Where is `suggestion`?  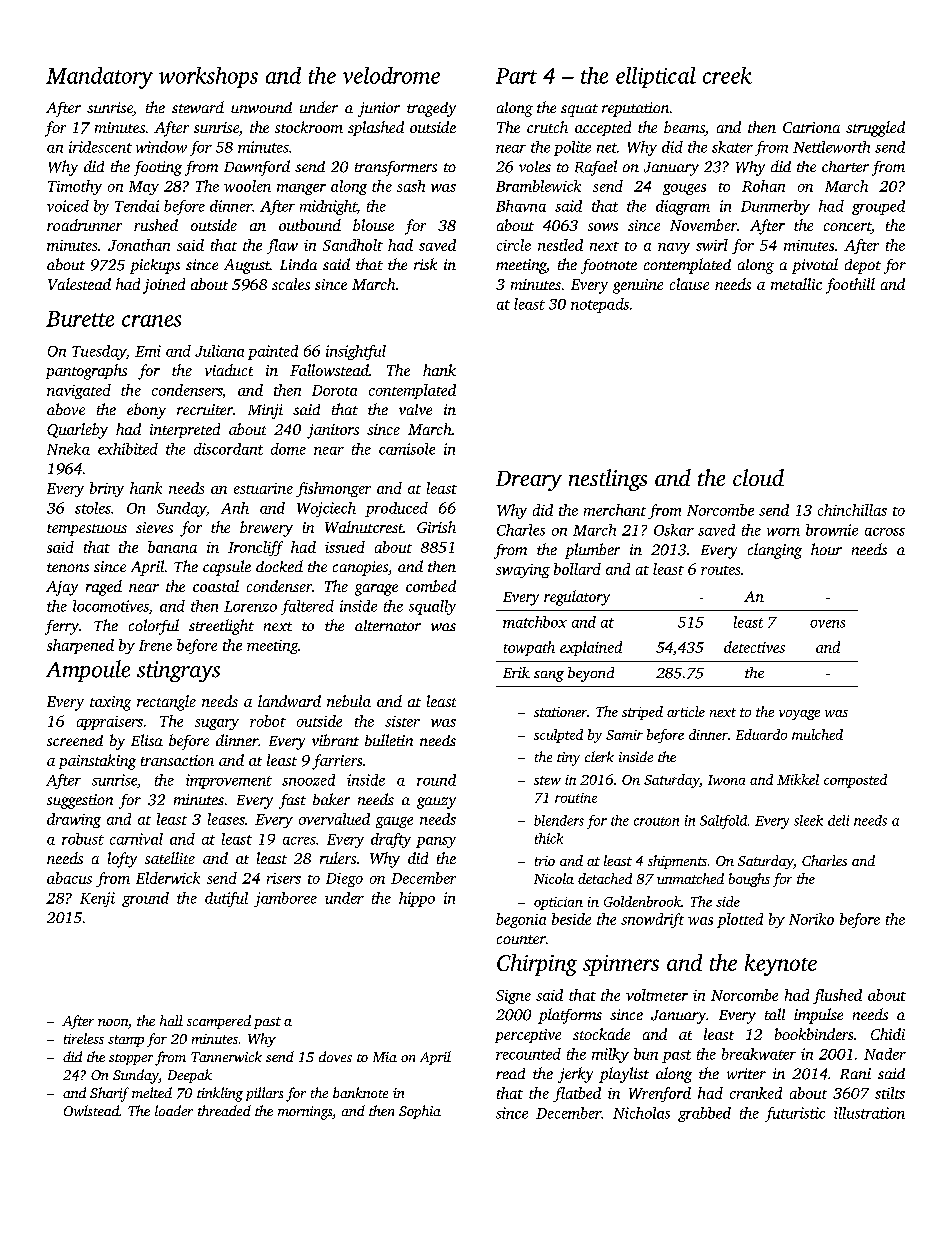
suggestion is located at coordinates (80, 801).
